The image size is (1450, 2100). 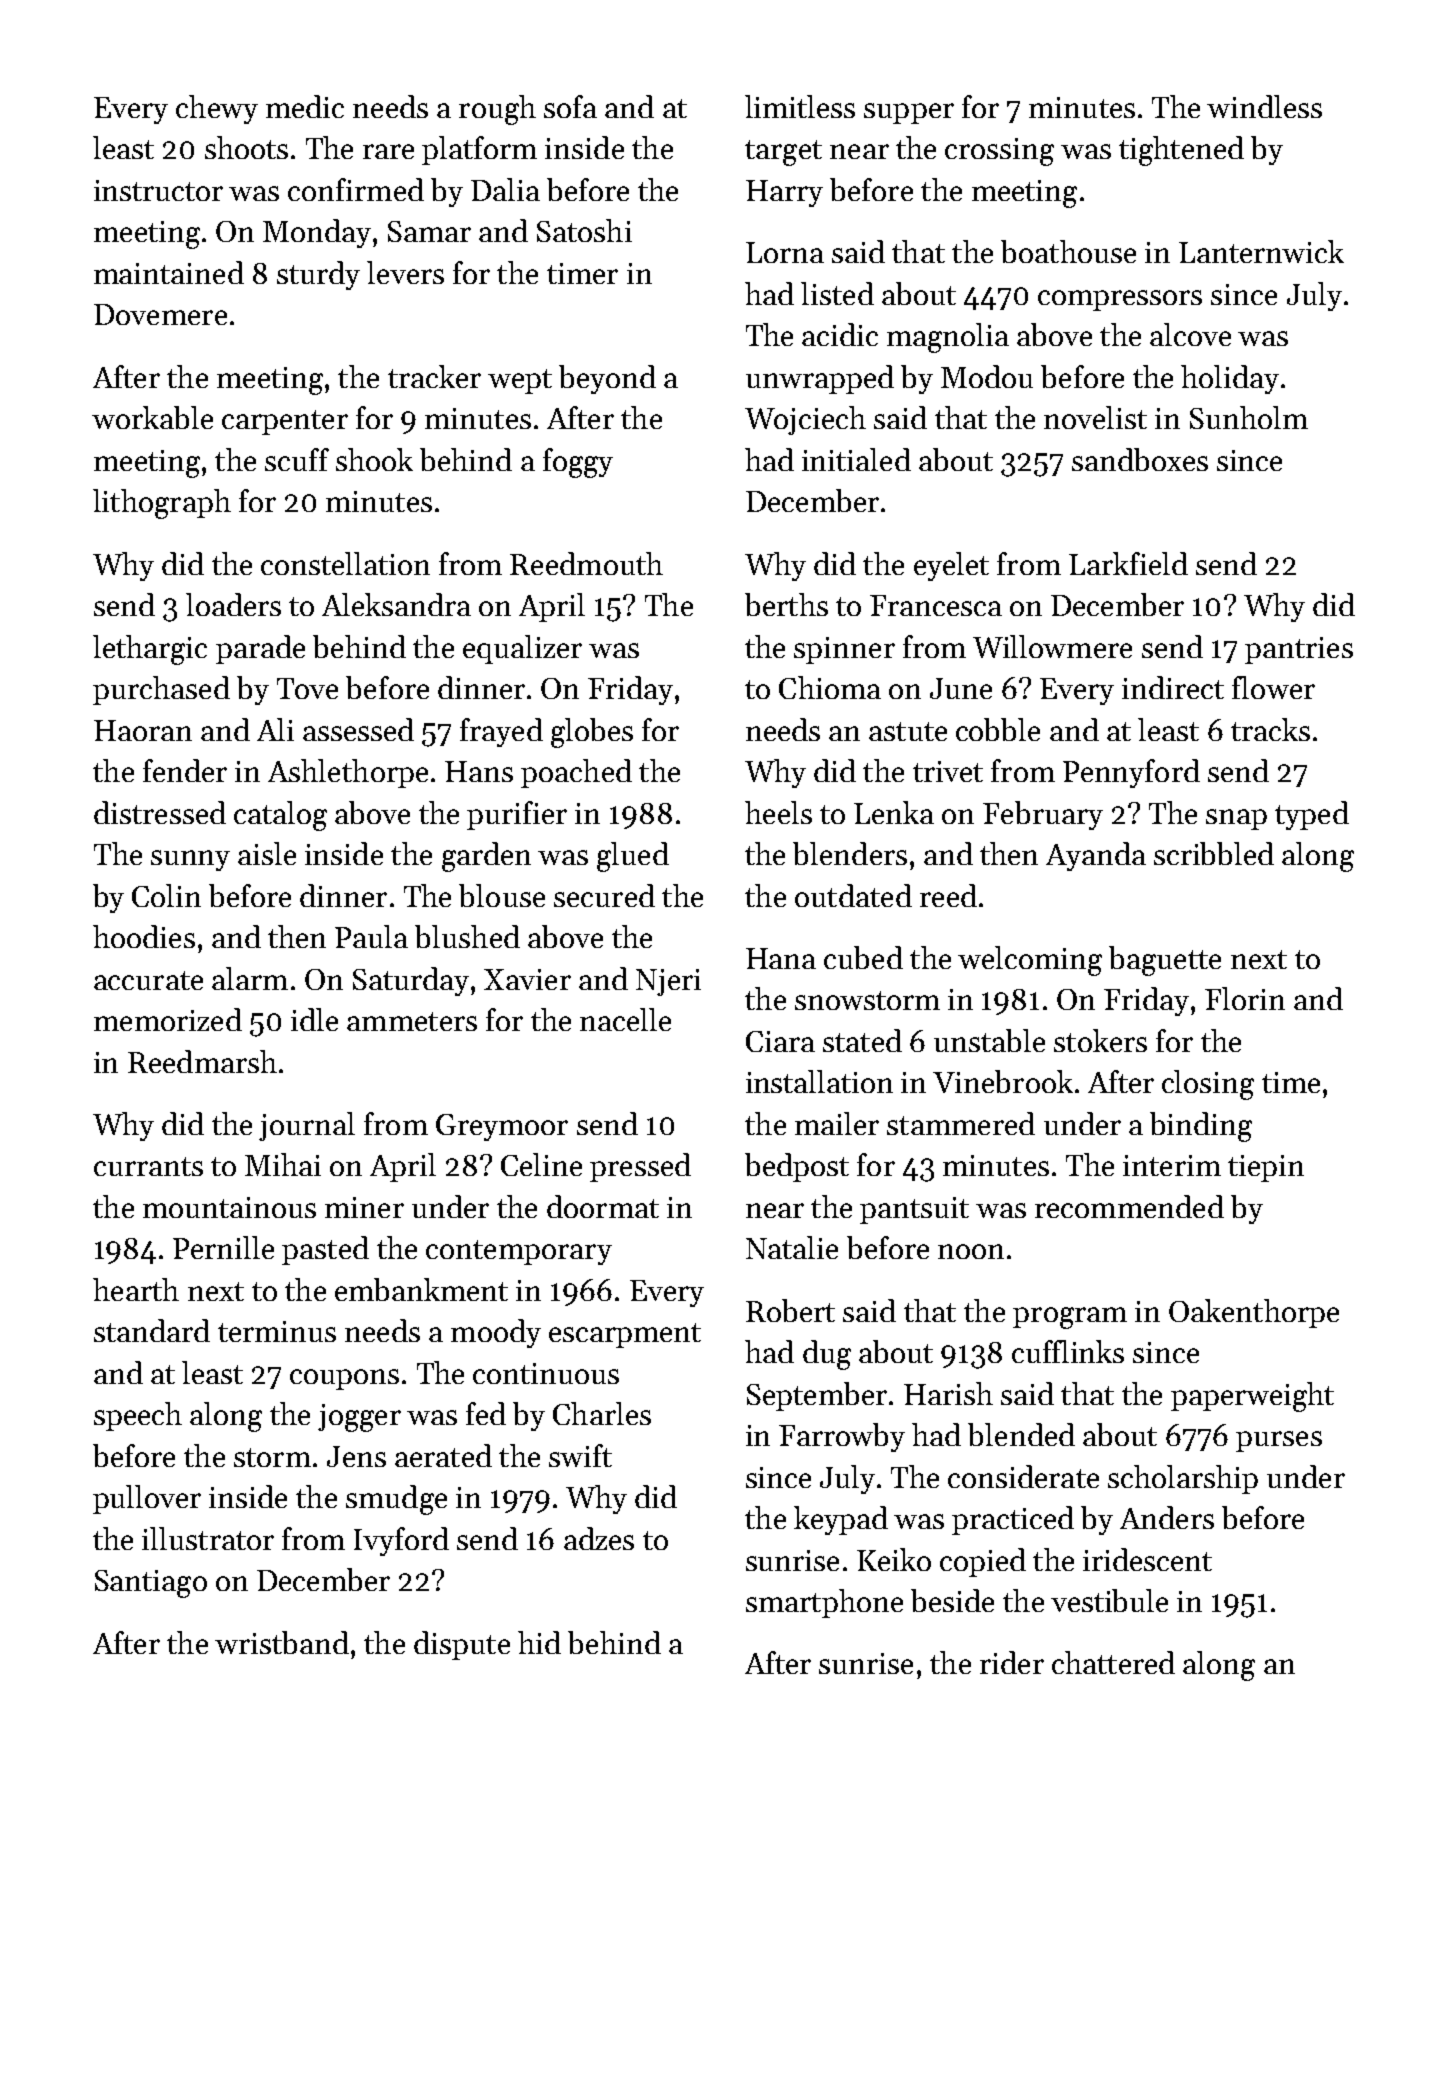 I want to click on Ashlethorpe, so click(x=348, y=773).
